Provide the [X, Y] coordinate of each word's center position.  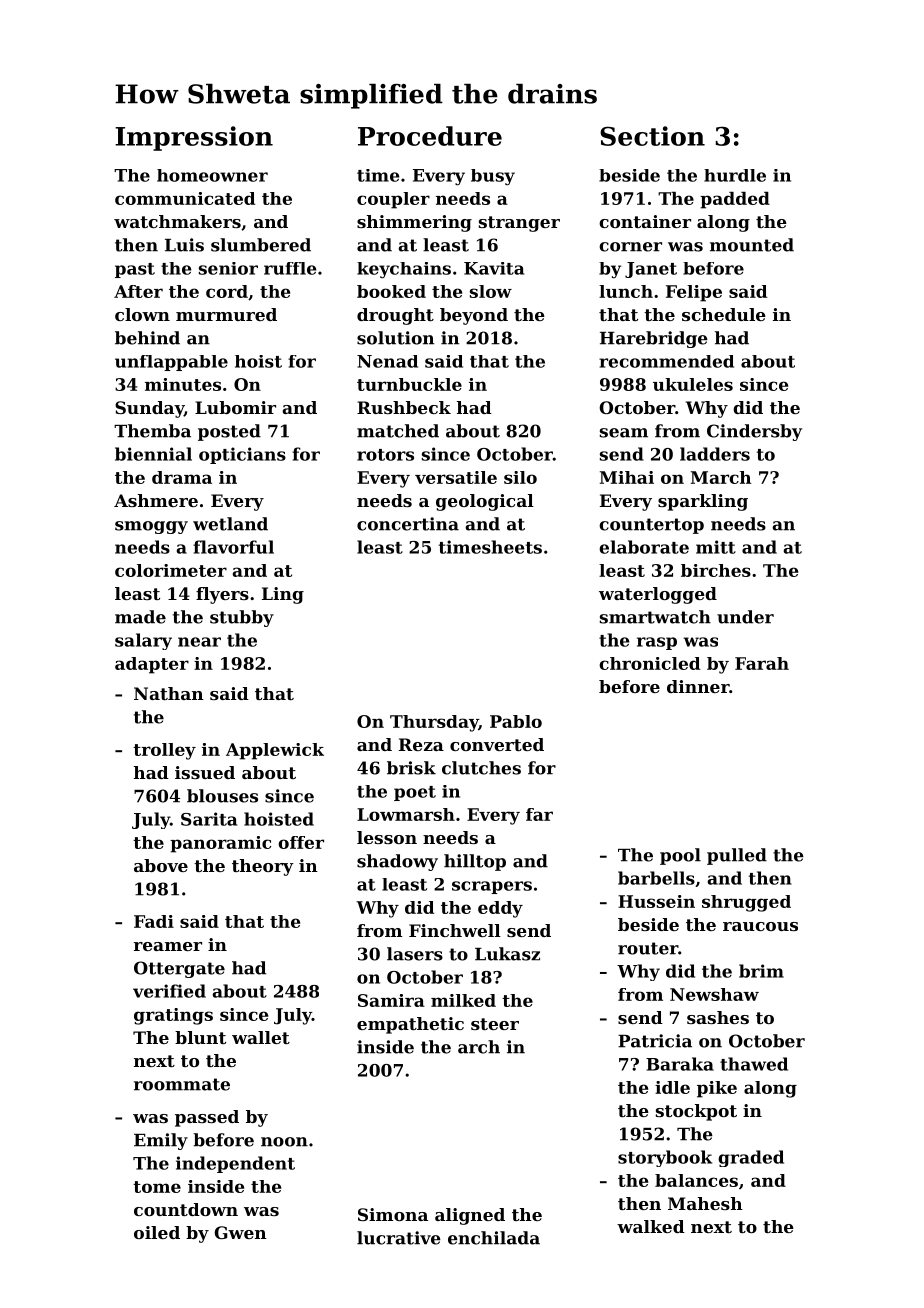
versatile [456, 477]
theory [263, 867]
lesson [387, 837]
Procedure [430, 136]
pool [680, 856]
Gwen [240, 1232]
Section [652, 136]
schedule [724, 314]
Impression [194, 138]
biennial [153, 454]
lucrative [399, 1238]
